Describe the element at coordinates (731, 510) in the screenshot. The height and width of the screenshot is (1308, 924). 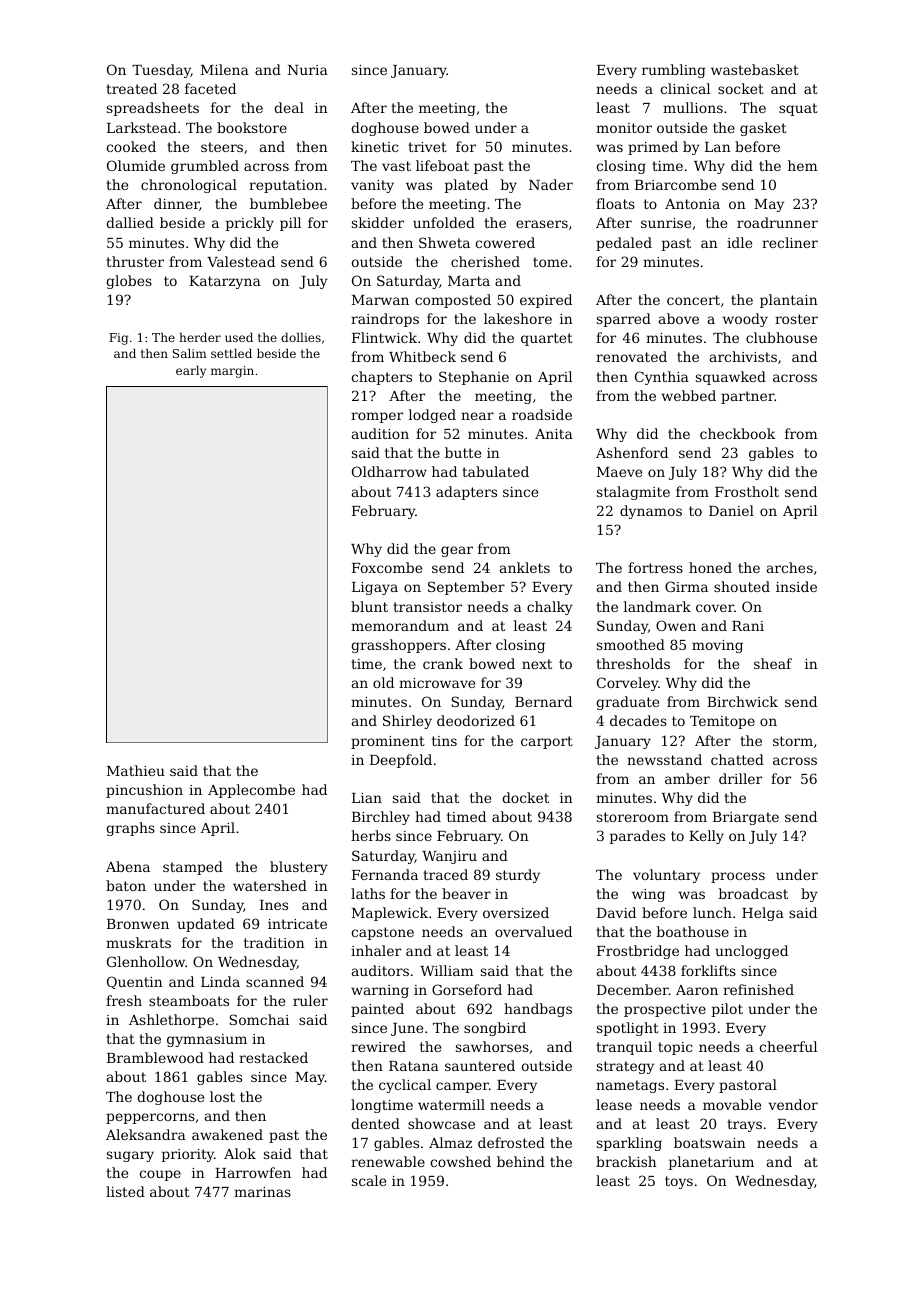
I see `Daniel` at that location.
